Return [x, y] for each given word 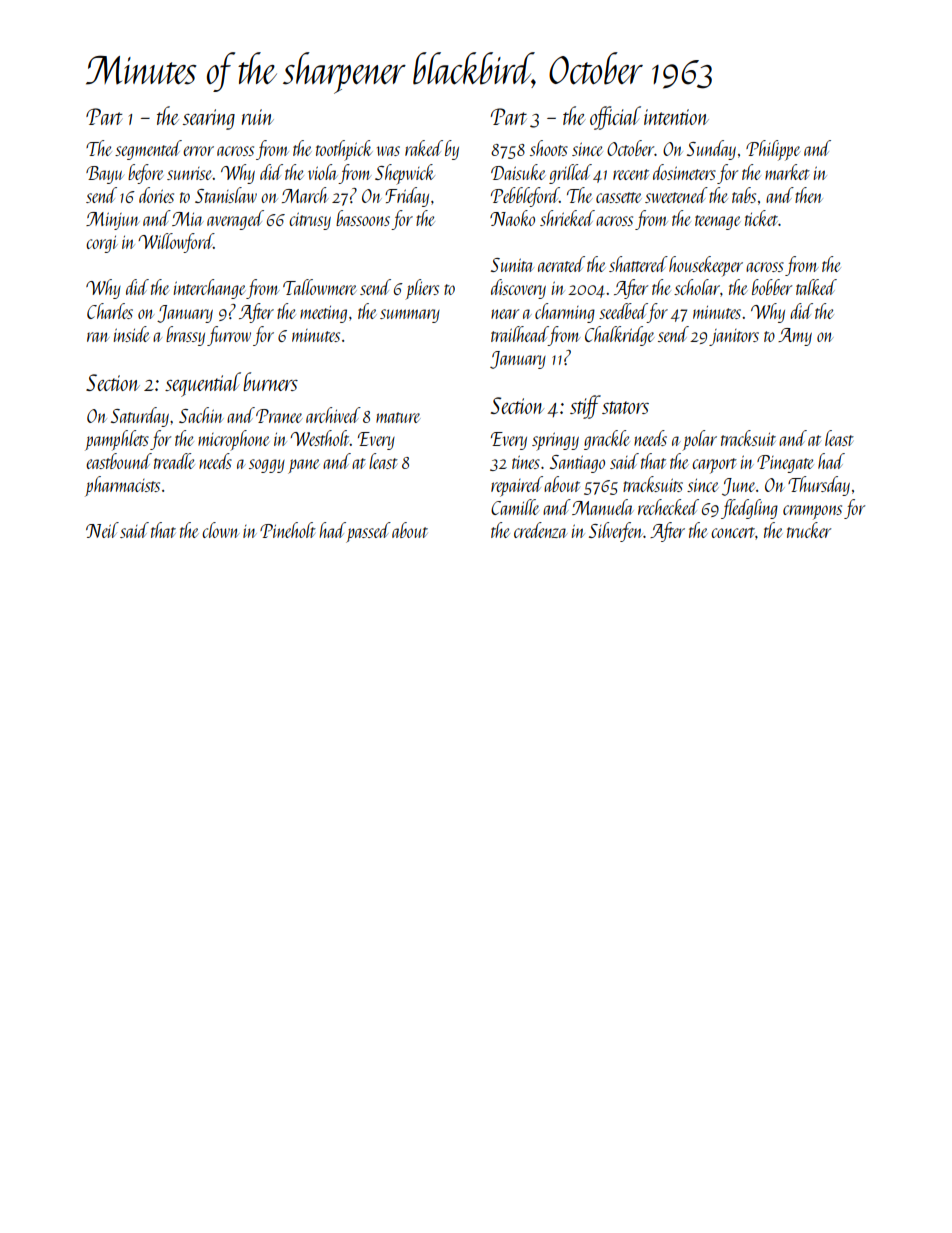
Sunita [512, 265]
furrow [229, 336]
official [615, 118]
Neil [102, 530]
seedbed [623, 311]
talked [816, 287]
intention [676, 117]
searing [209, 119]
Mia [188, 219]
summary [410, 316]
